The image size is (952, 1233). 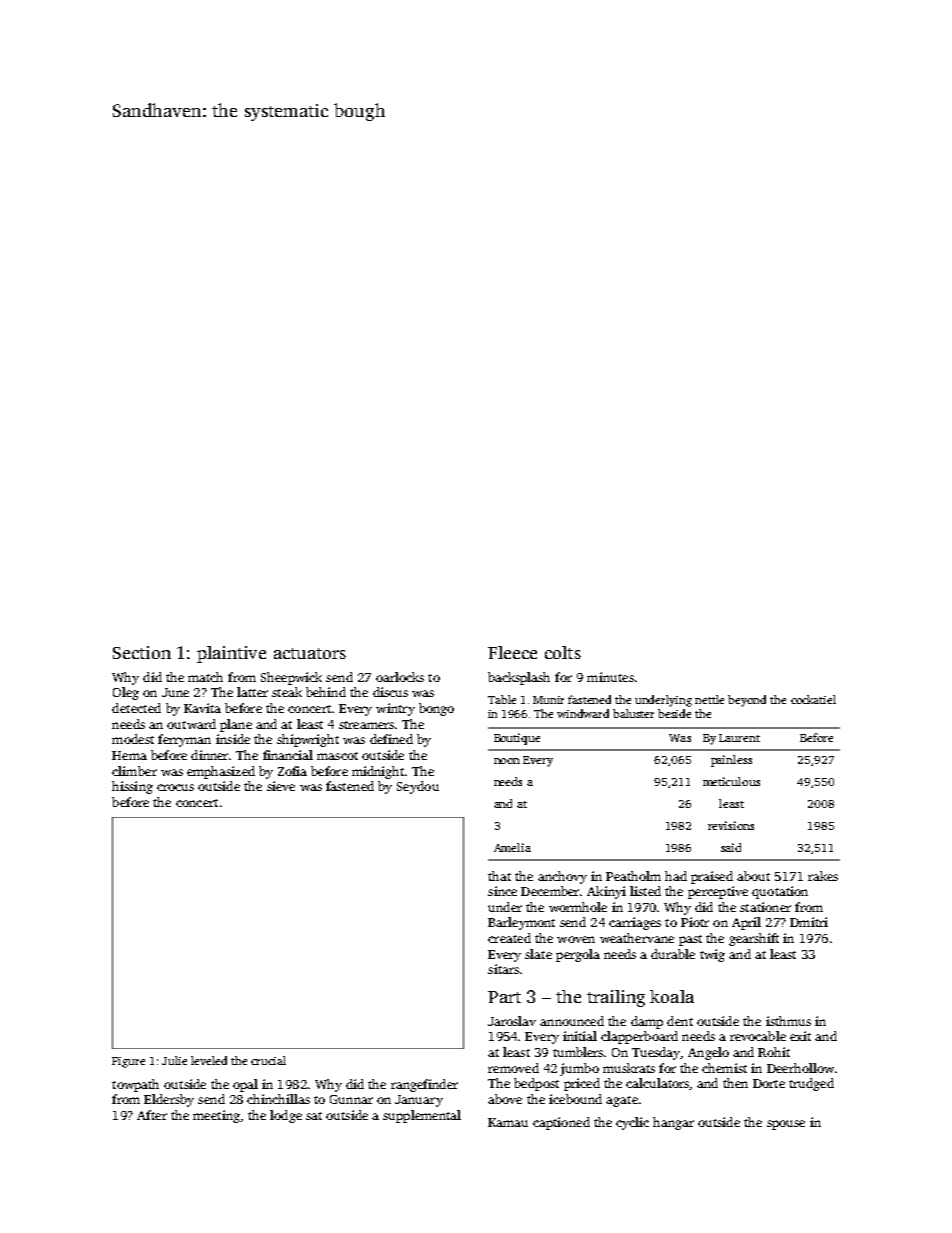 What do you see at coordinates (503, 969) in the image?
I see `sitars` at bounding box center [503, 969].
